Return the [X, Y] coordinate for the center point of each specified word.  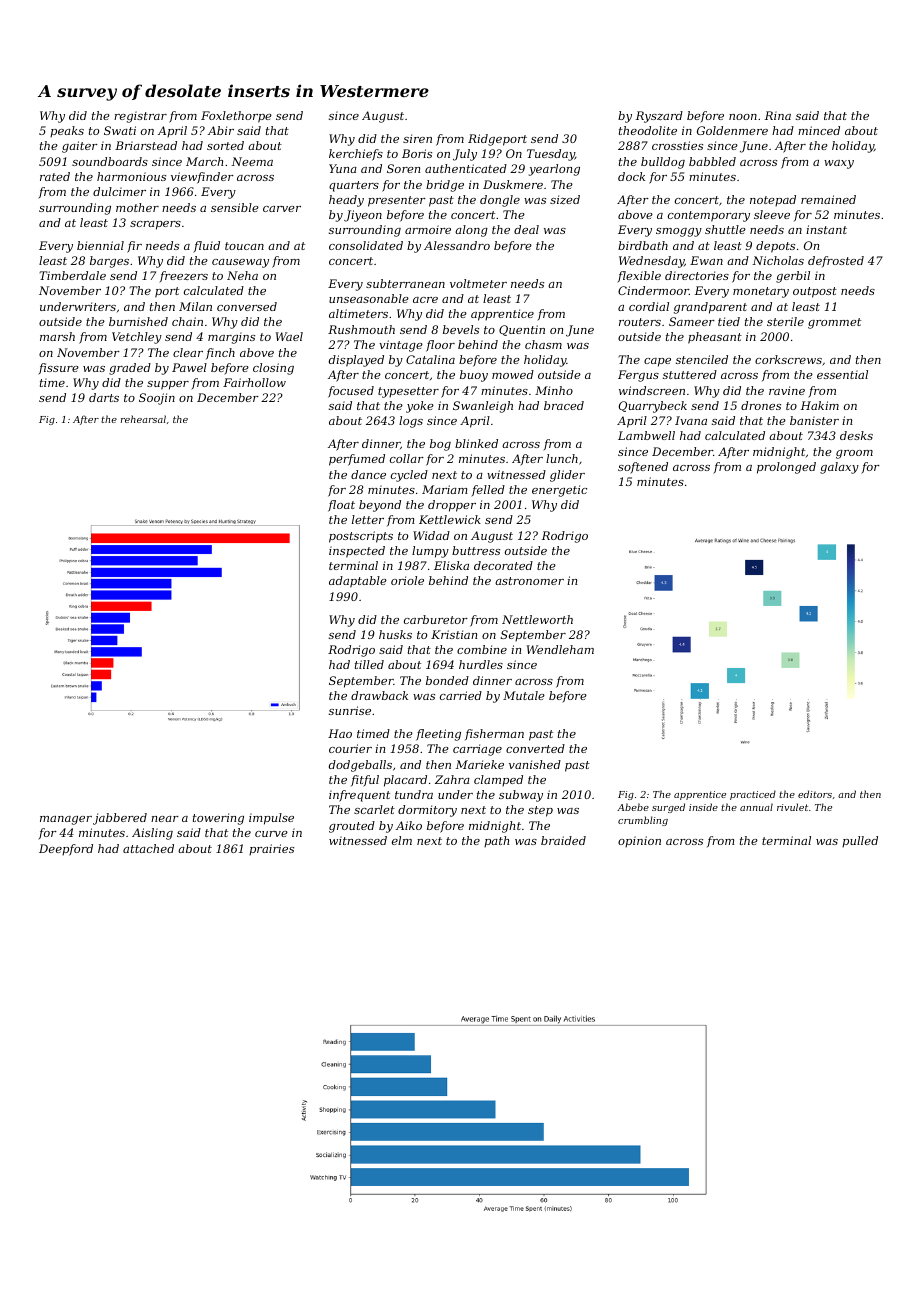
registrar [140, 117]
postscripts [361, 537]
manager [66, 820]
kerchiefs [356, 155]
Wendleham [560, 649]
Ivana [691, 420]
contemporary [709, 216]
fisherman [494, 734]
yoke [420, 407]
